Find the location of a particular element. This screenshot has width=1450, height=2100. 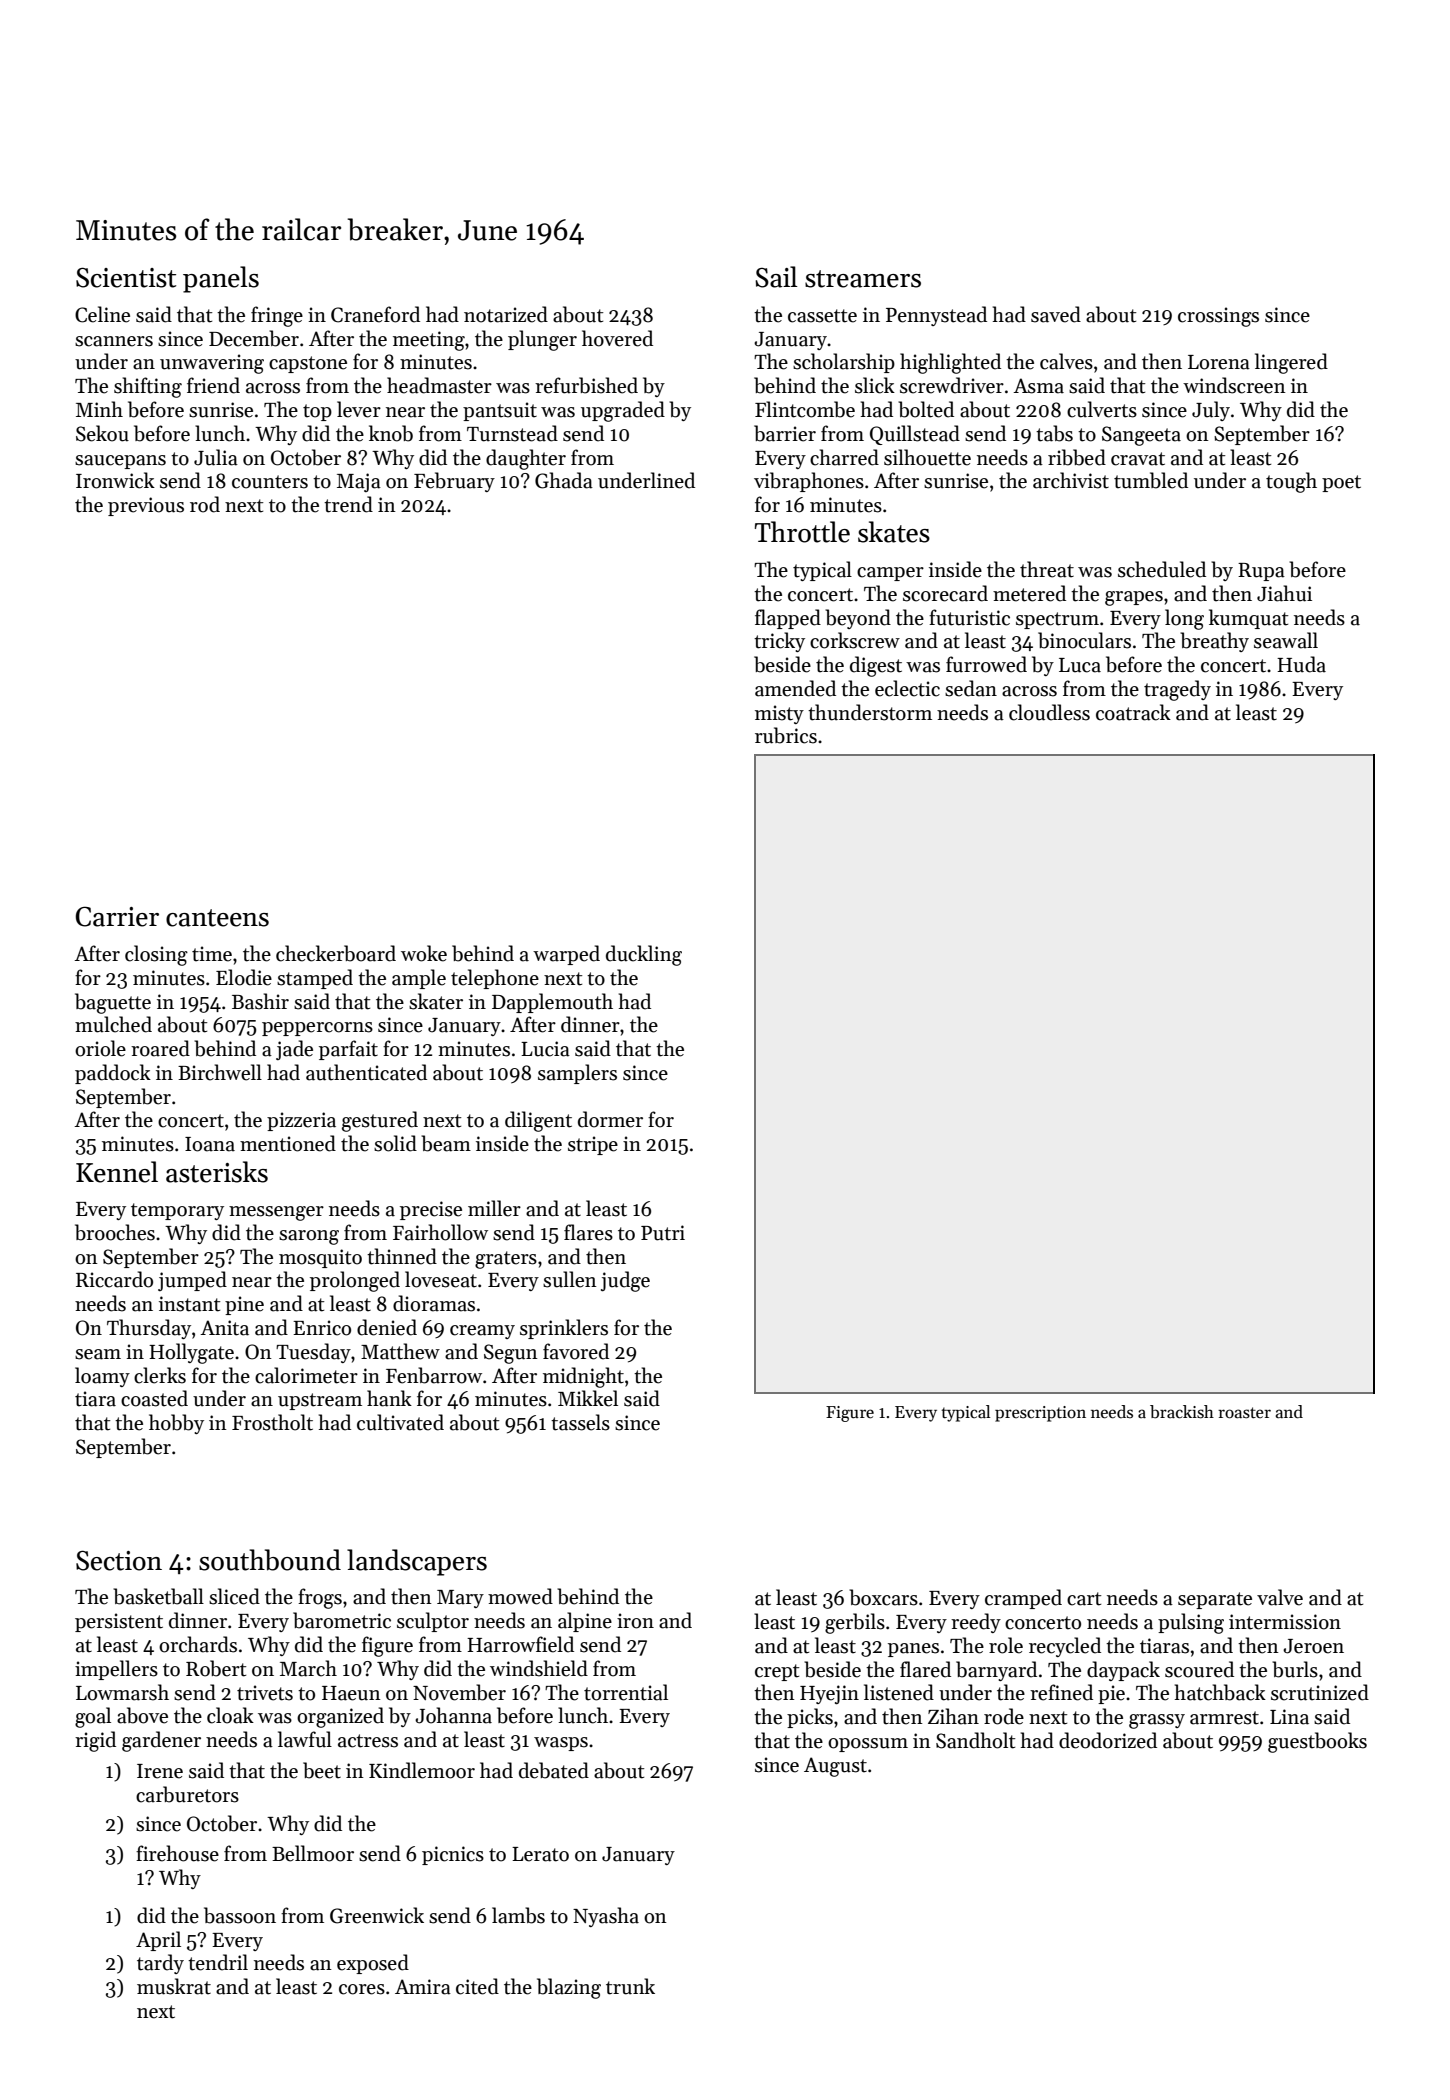

August is located at coordinates (835, 1767).
